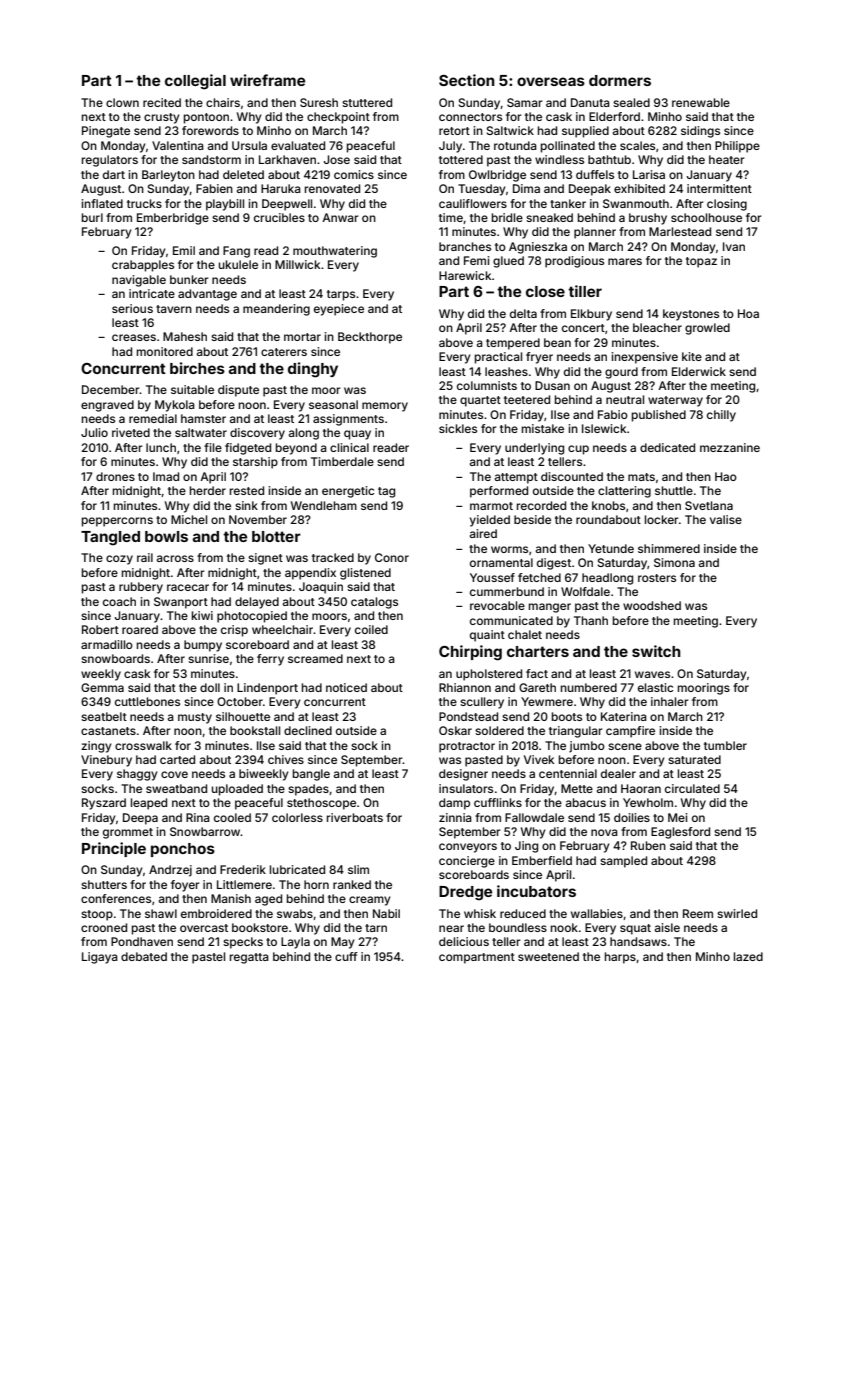 This screenshot has height=1400, width=849. What do you see at coordinates (144, 956) in the screenshot?
I see `debated` at bounding box center [144, 956].
